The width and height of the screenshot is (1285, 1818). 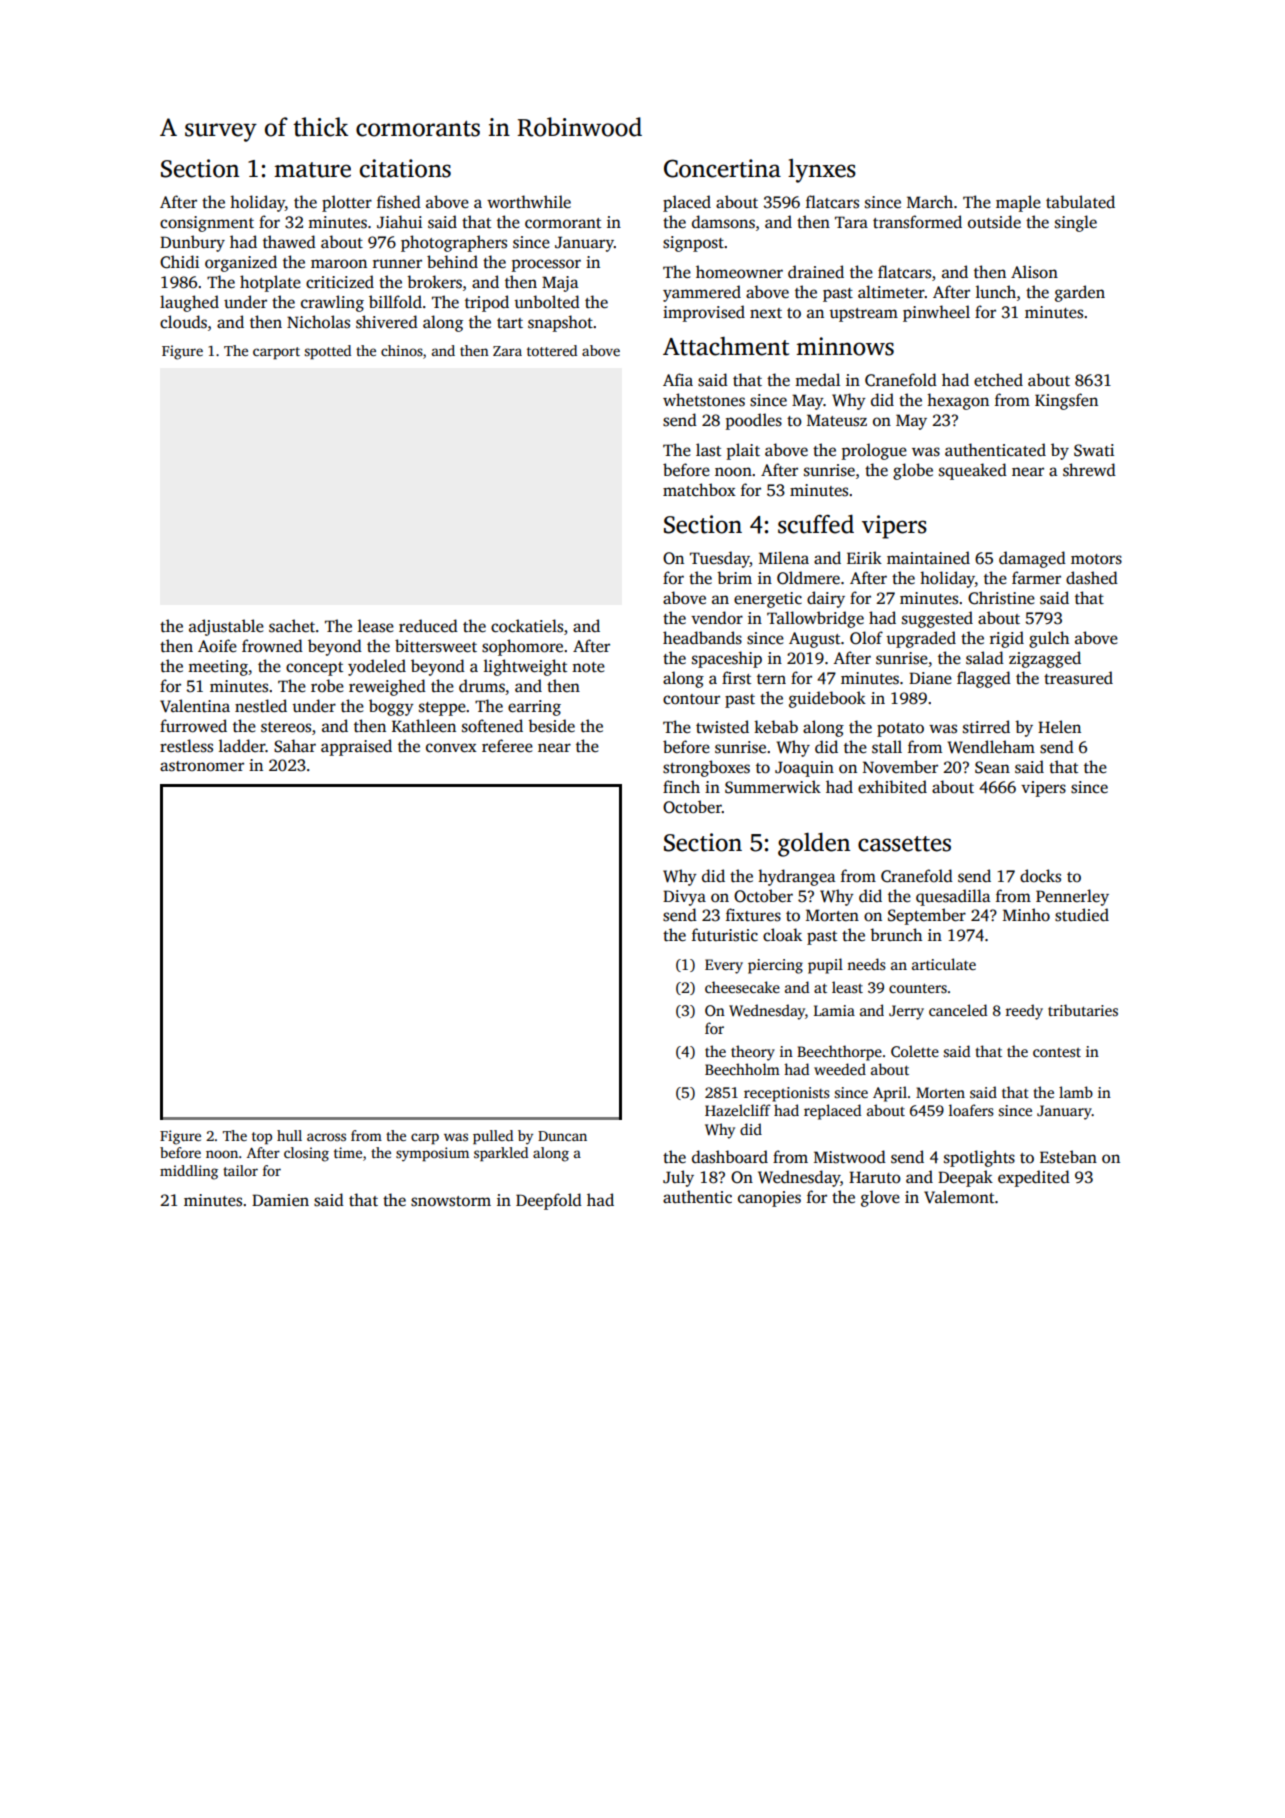 I want to click on Eirik, so click(x=864, y=557).
